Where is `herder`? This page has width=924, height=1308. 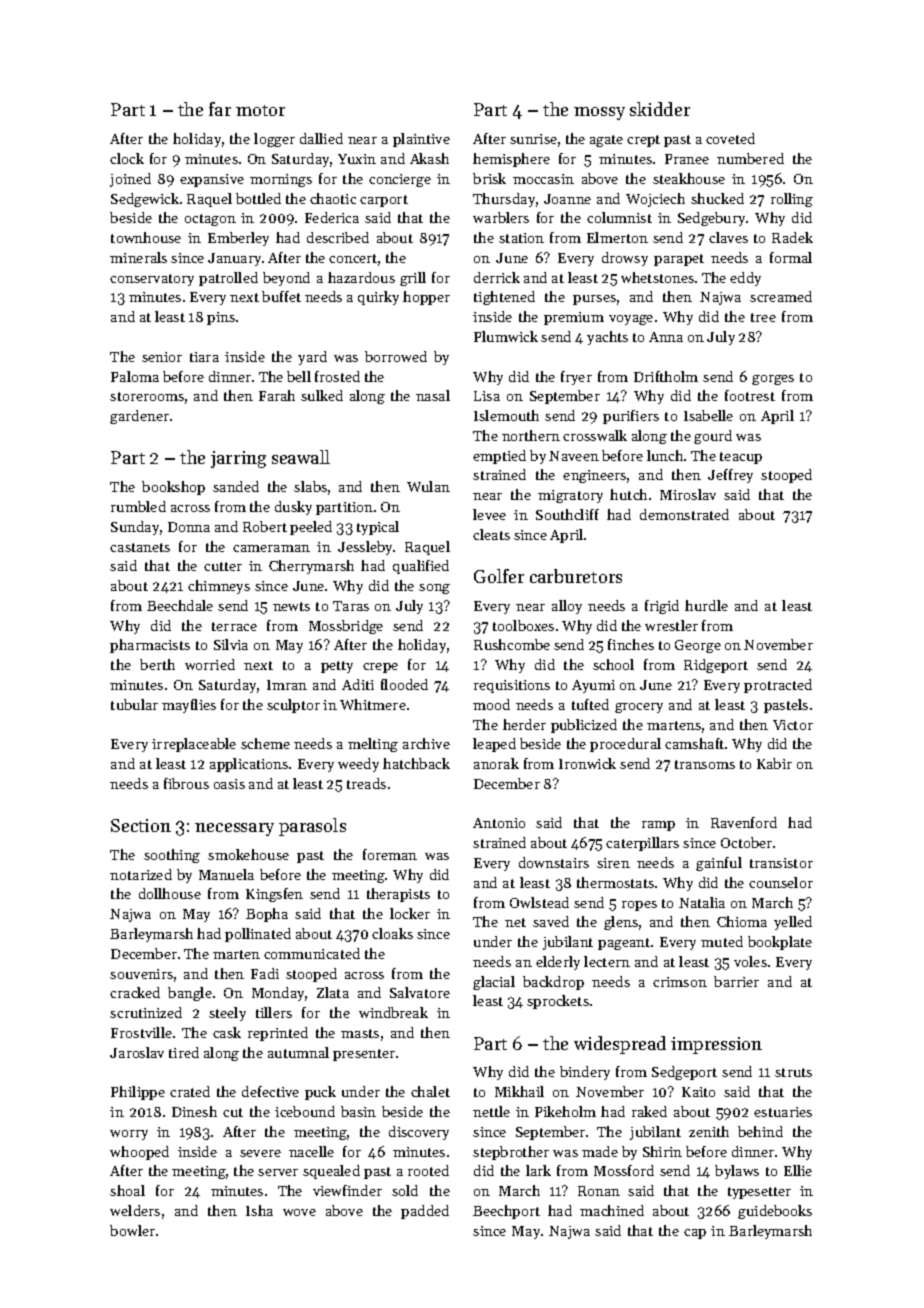 herder is located at coordinates (524, 724).
